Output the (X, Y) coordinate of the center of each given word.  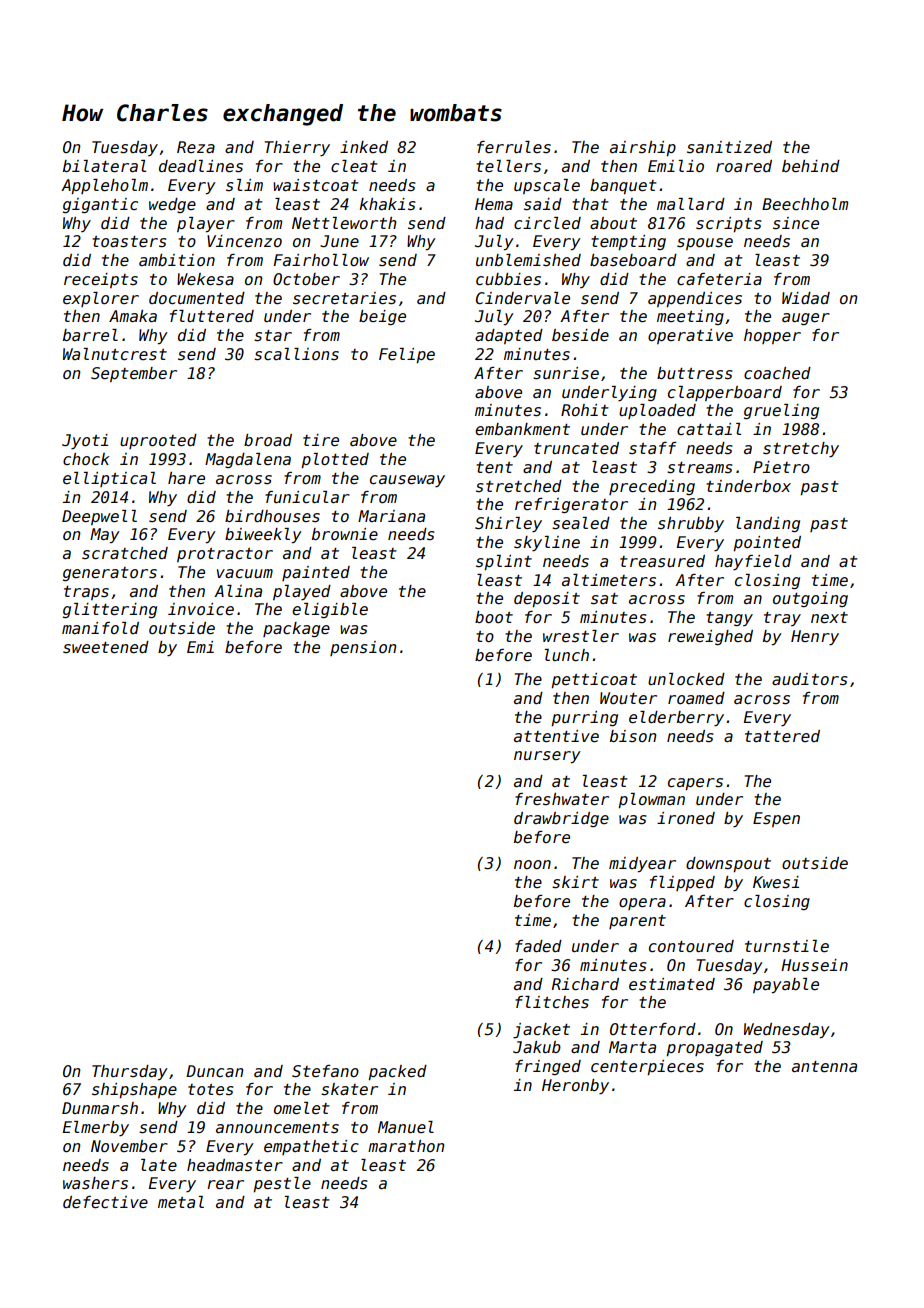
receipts (101, 280)
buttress (695, 373)
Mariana (391, 516)
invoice (201, 609)
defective (105, 1202)
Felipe (407, 355)
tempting (628, 242)
